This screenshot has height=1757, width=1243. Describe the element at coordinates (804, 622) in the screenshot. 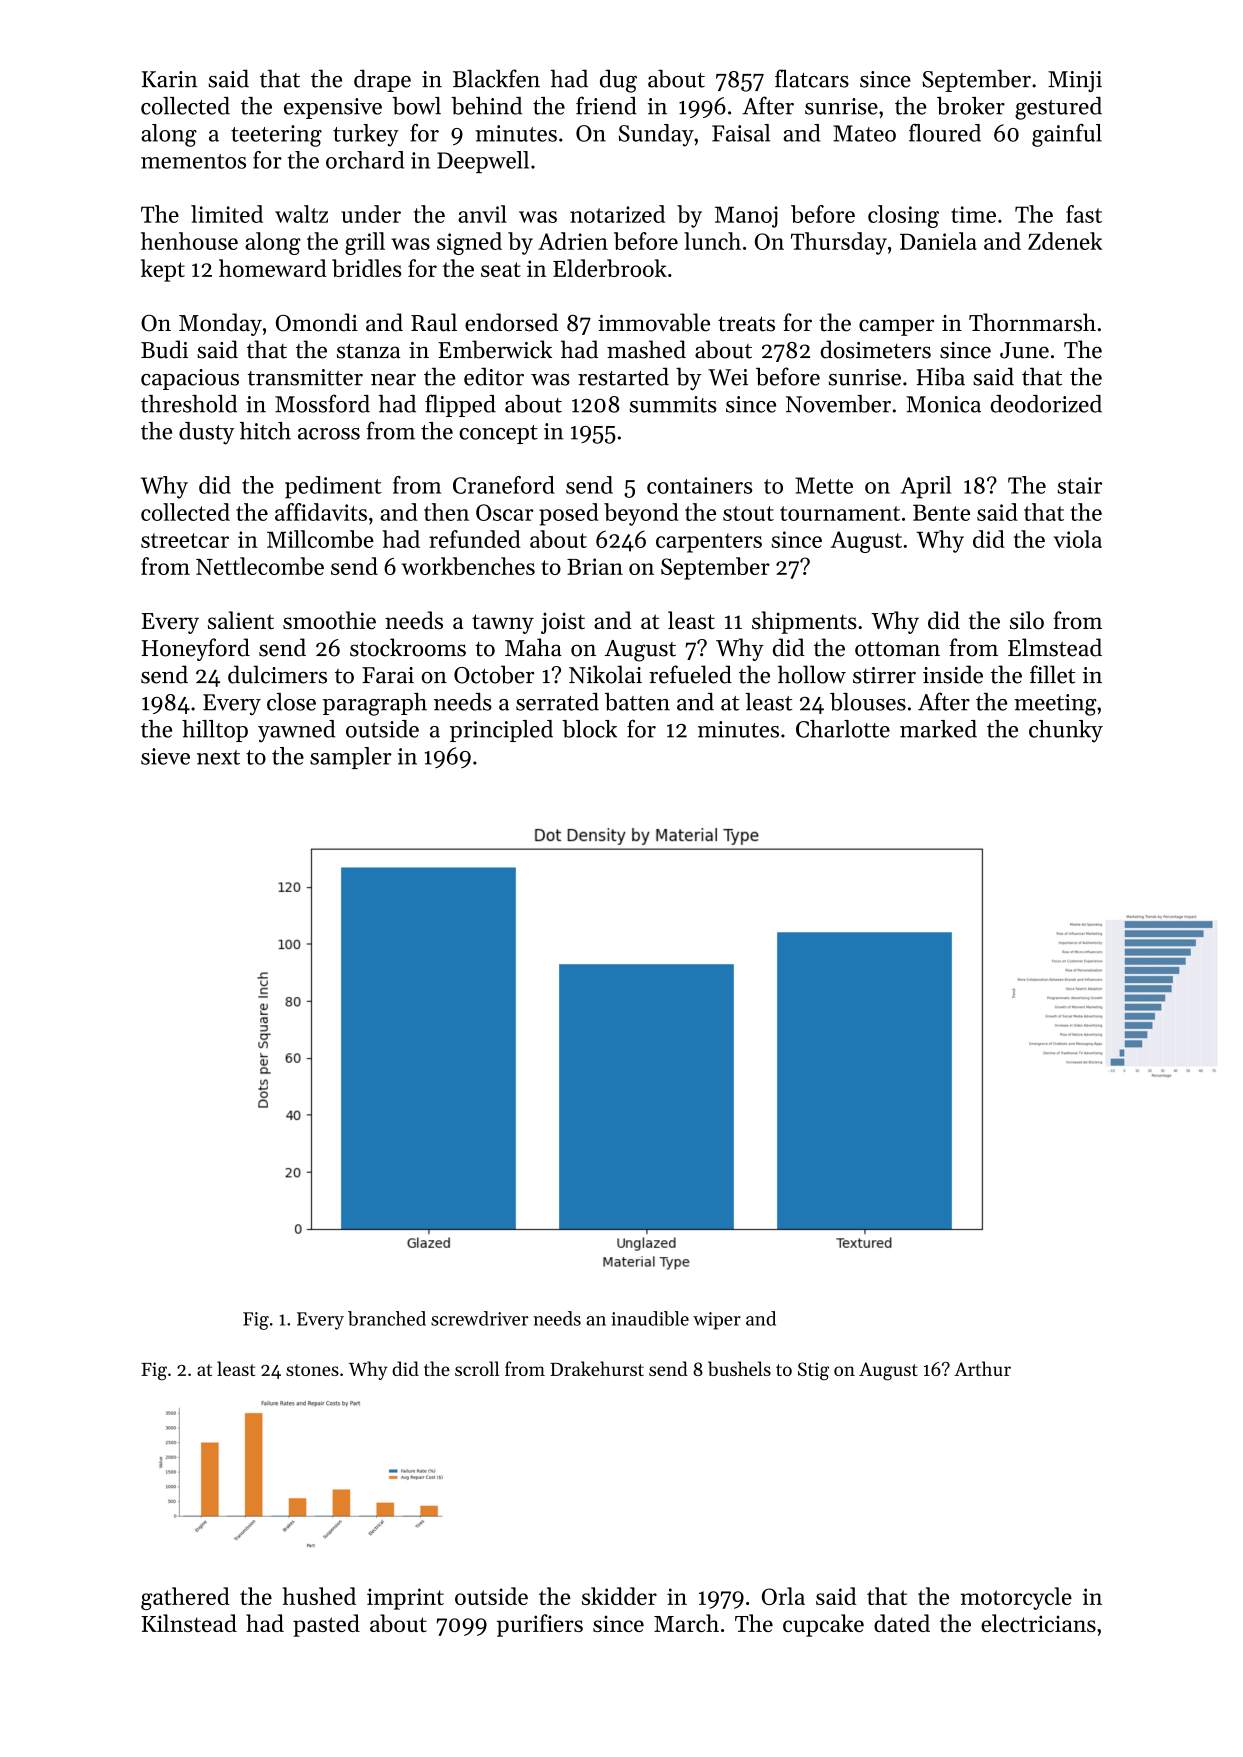

I see `shipments` at that location.
